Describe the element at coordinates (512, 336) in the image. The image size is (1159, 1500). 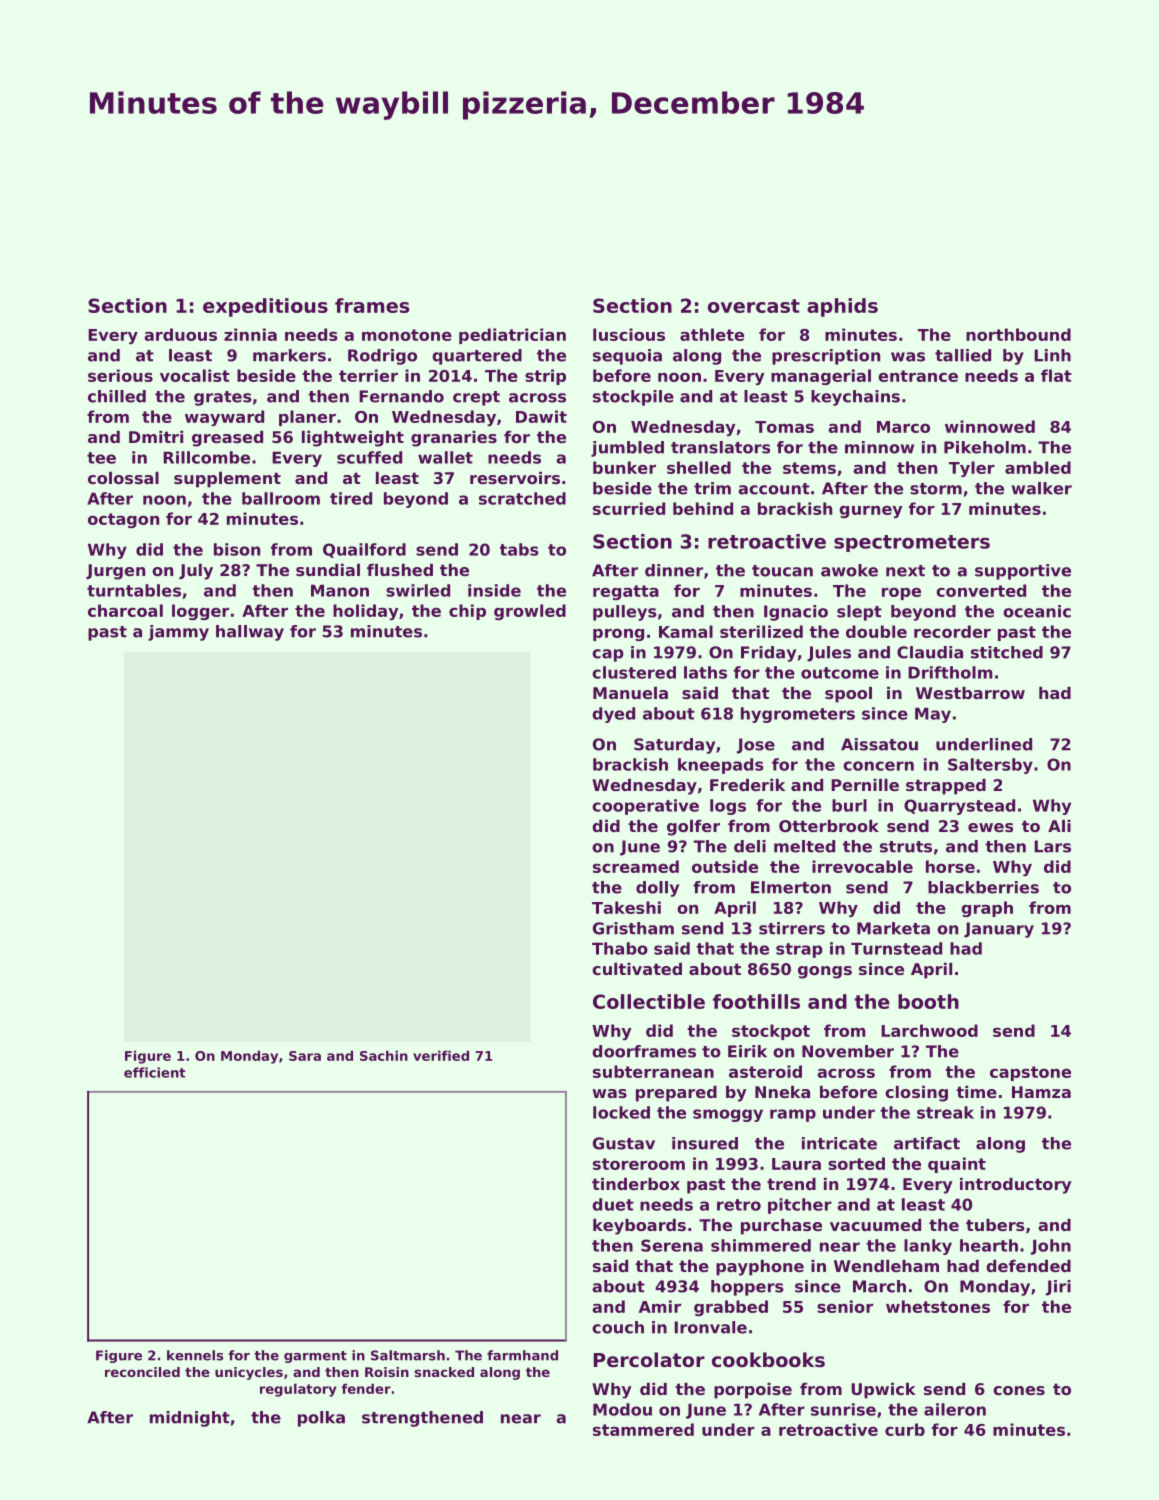
I see `pediatrician` at that location.
